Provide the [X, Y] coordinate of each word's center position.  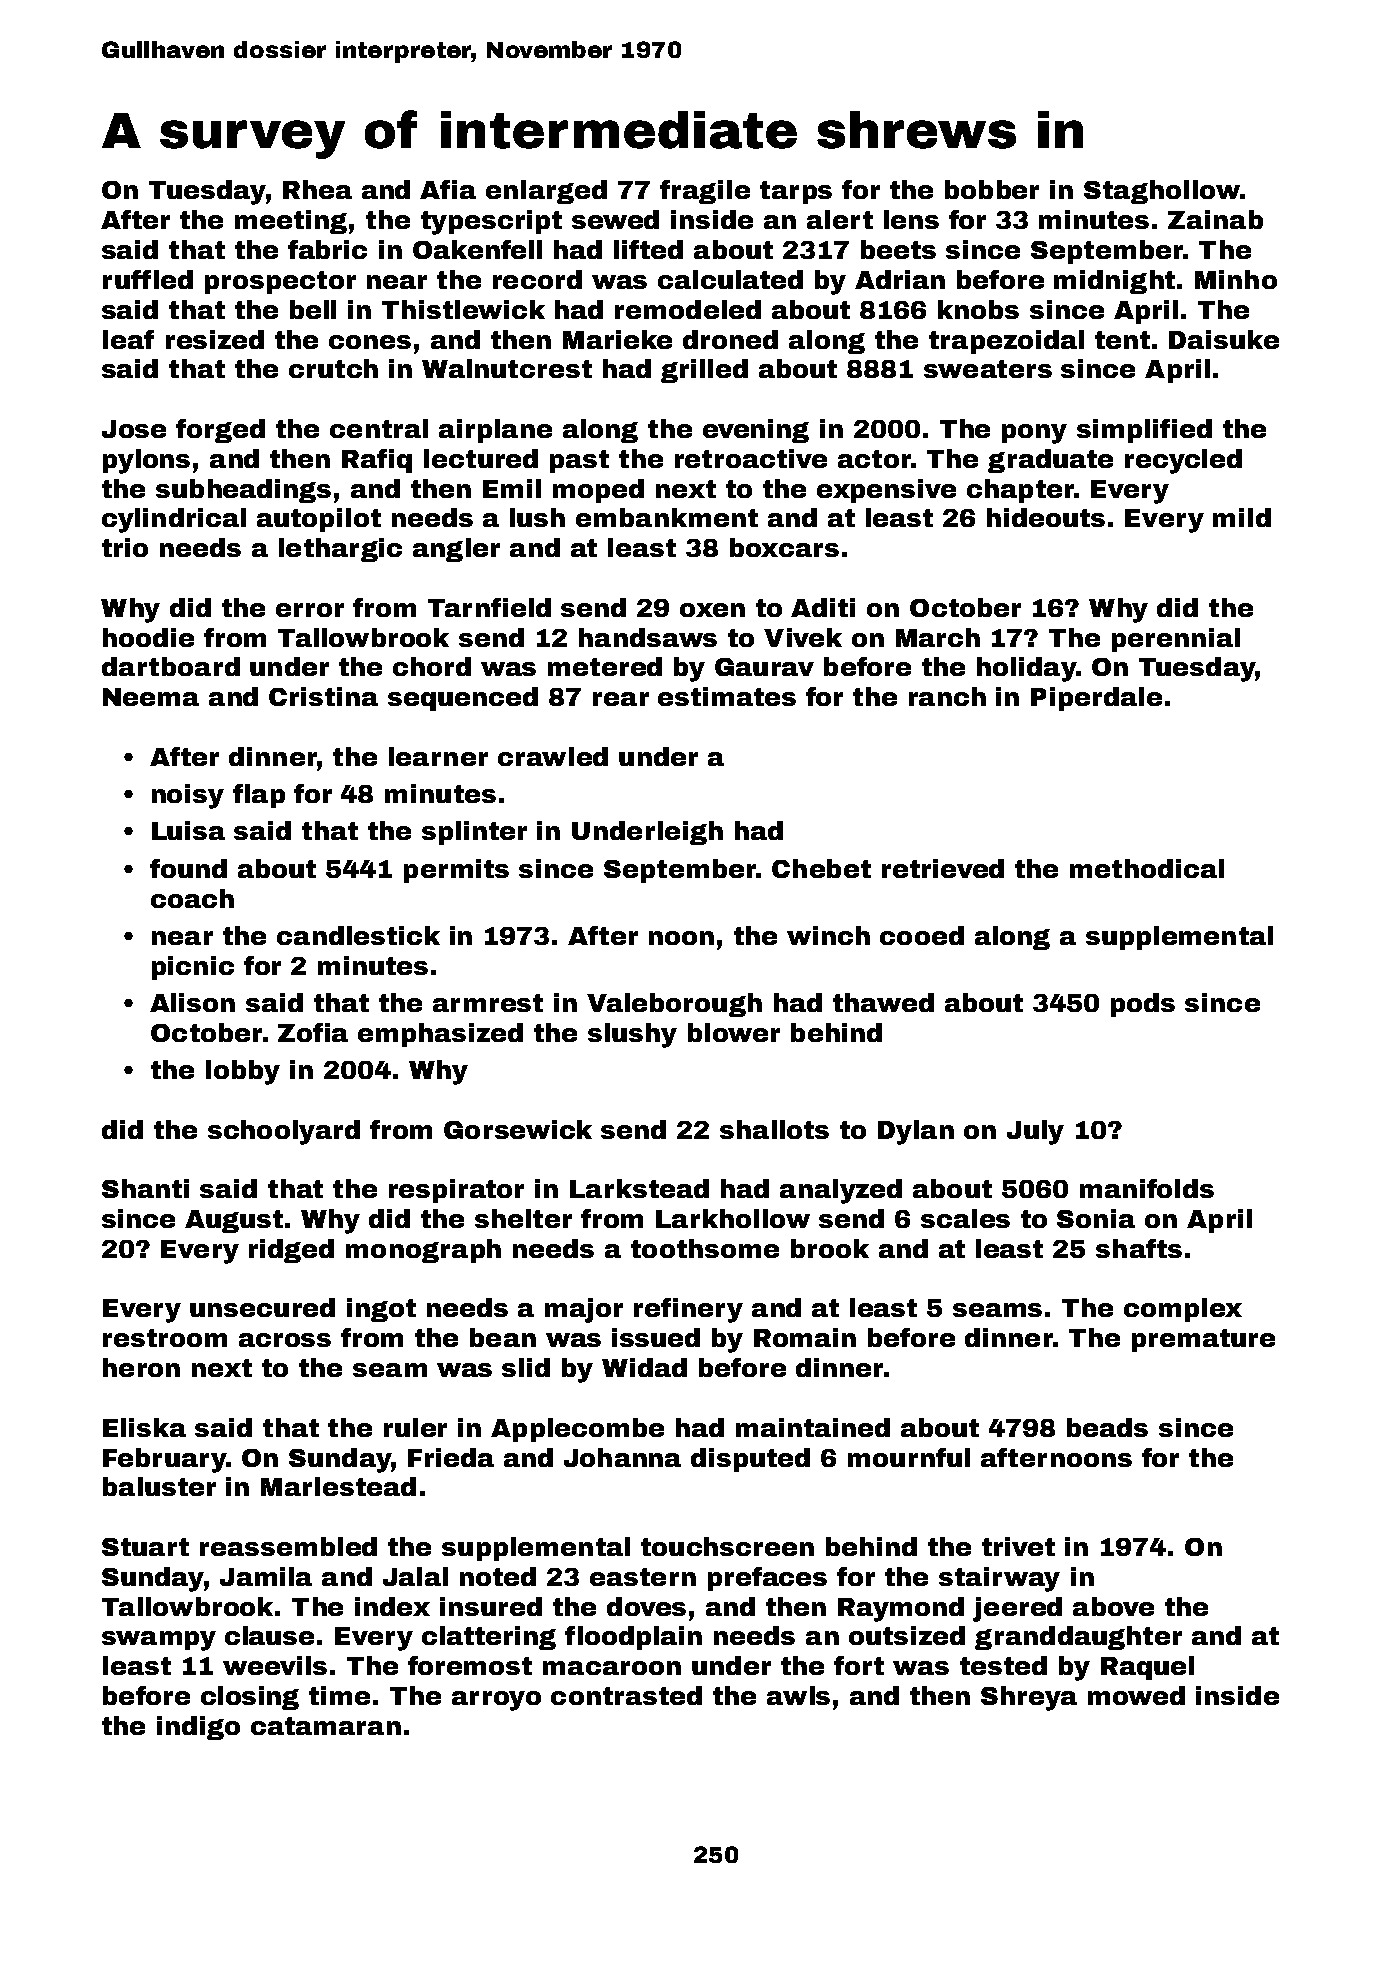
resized [215, 339]
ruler [415, 1427]
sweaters [988, 369]
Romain [805, 1337]
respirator [456, 1191]
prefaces [767, 1579]
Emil [512, 488]
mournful [909, 1457]
